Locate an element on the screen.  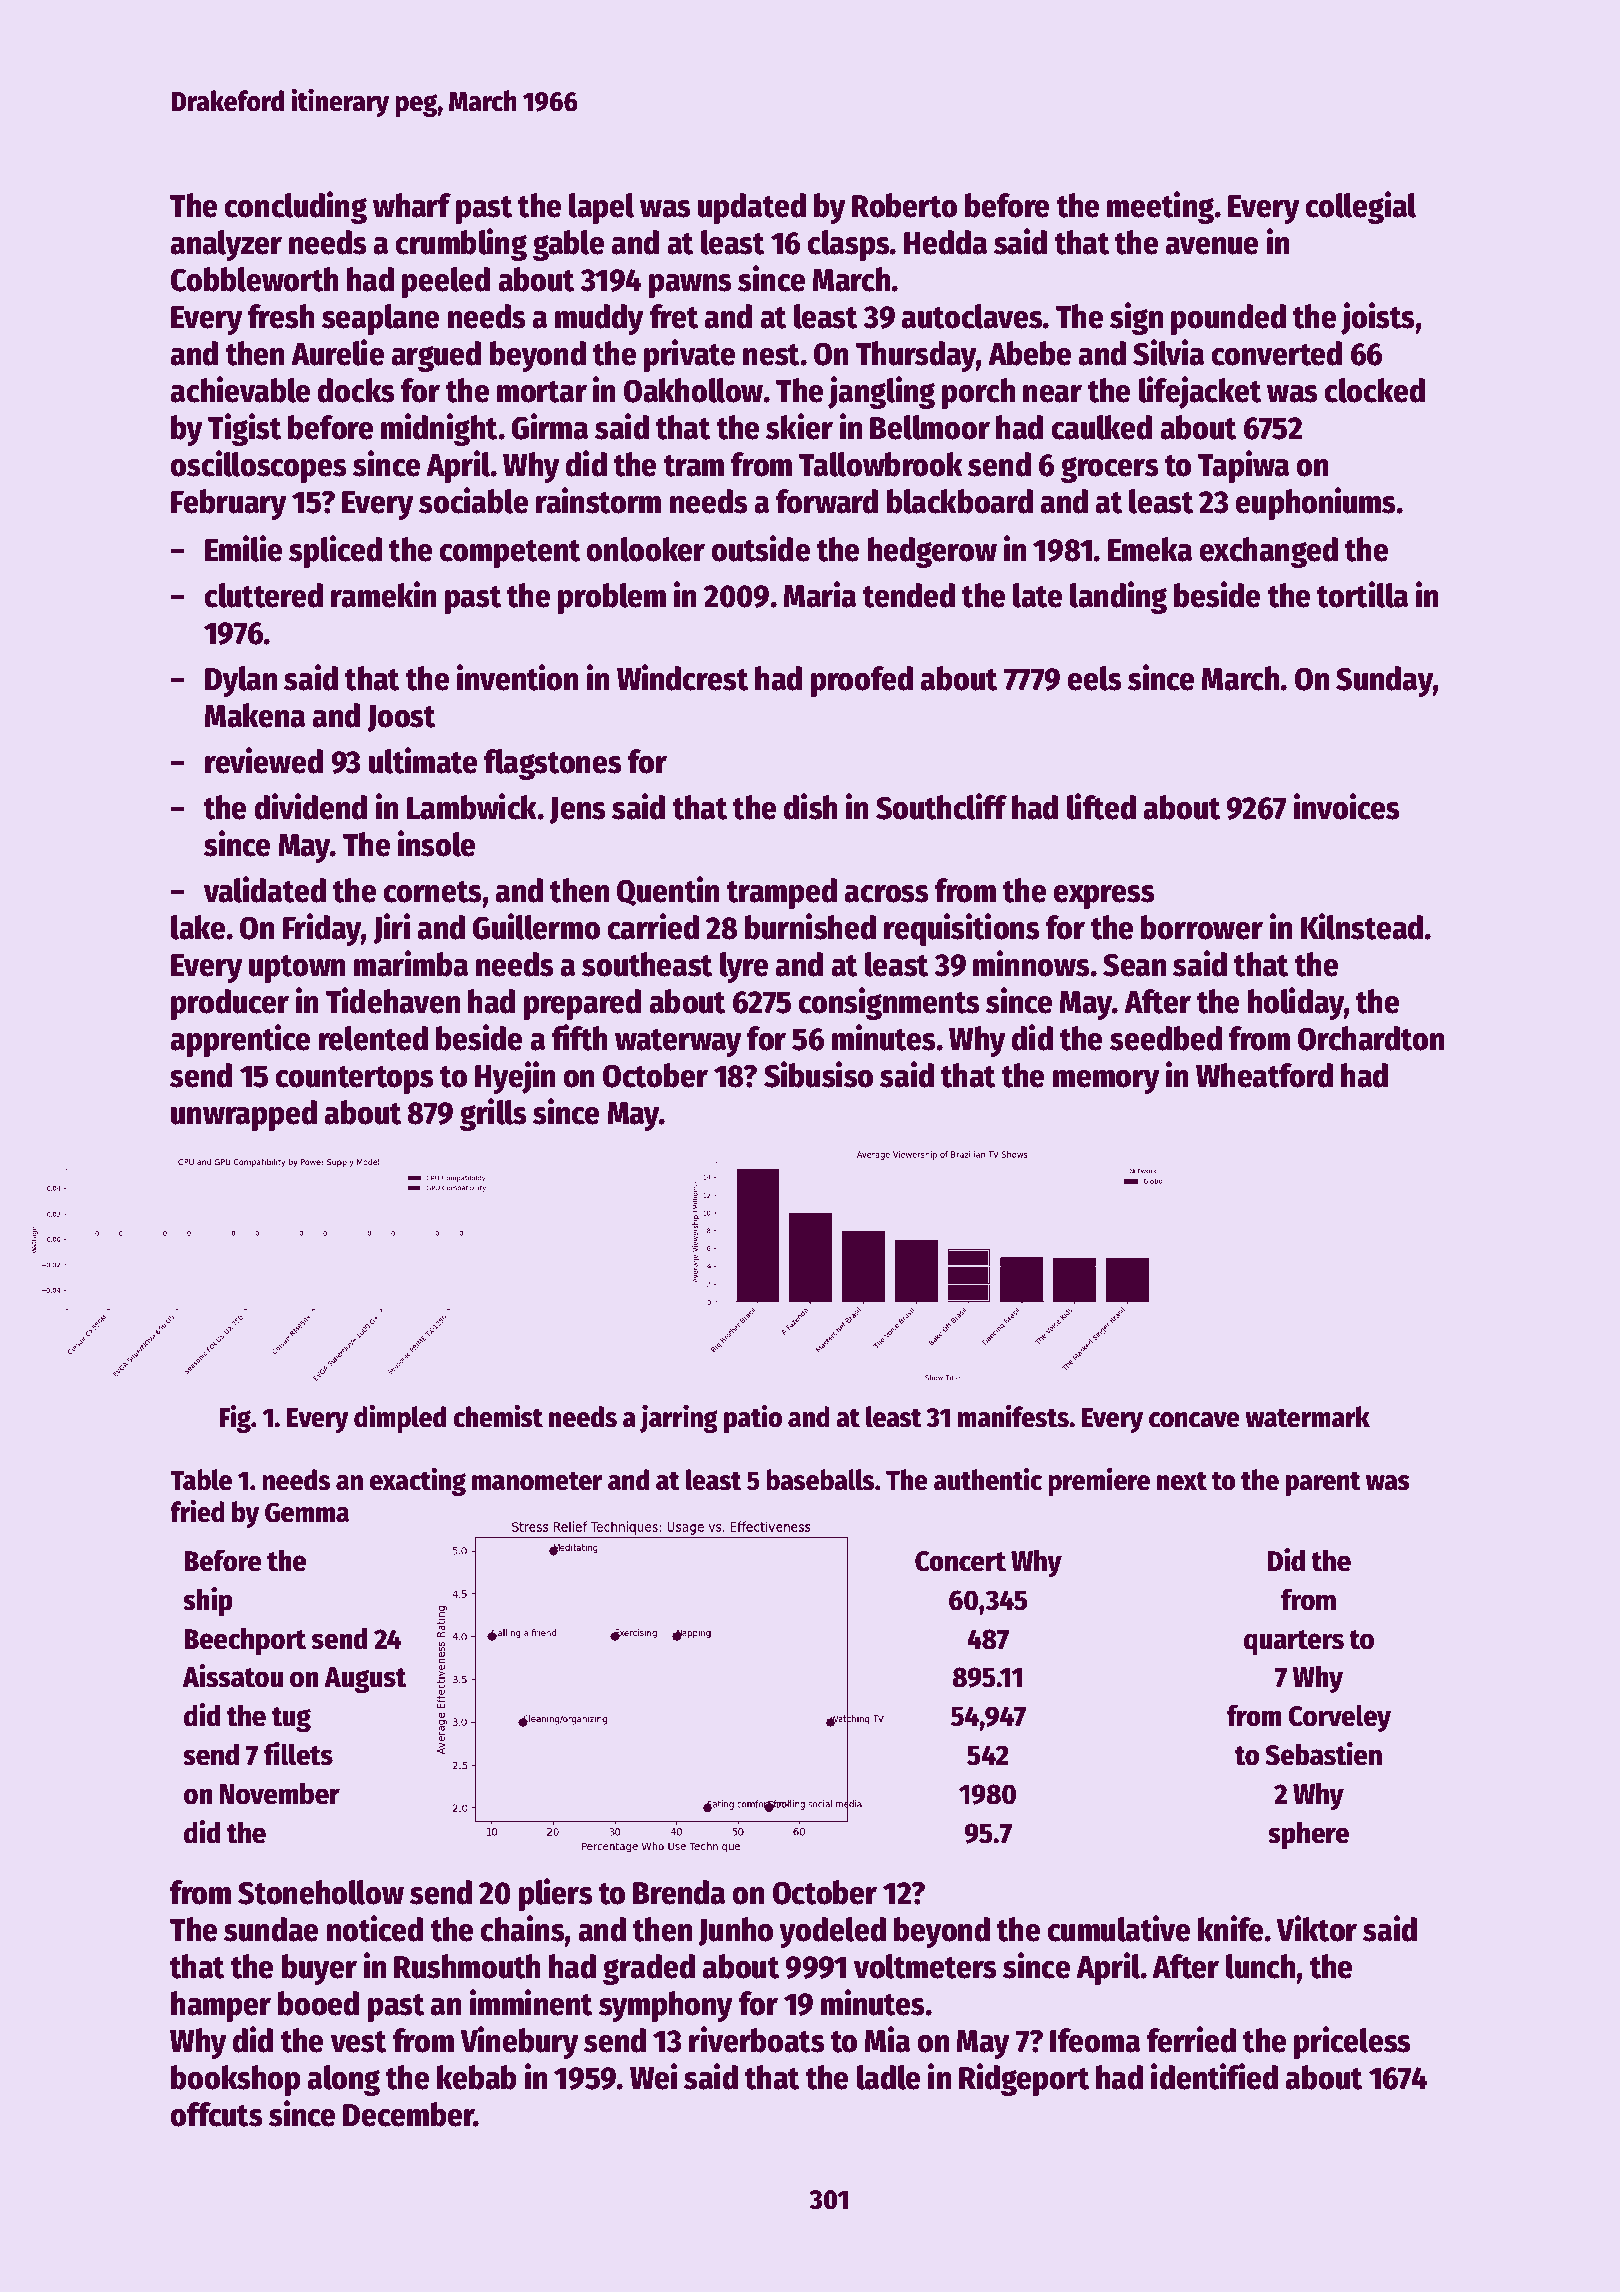
ladle is located at coordinates (889, 2077).
